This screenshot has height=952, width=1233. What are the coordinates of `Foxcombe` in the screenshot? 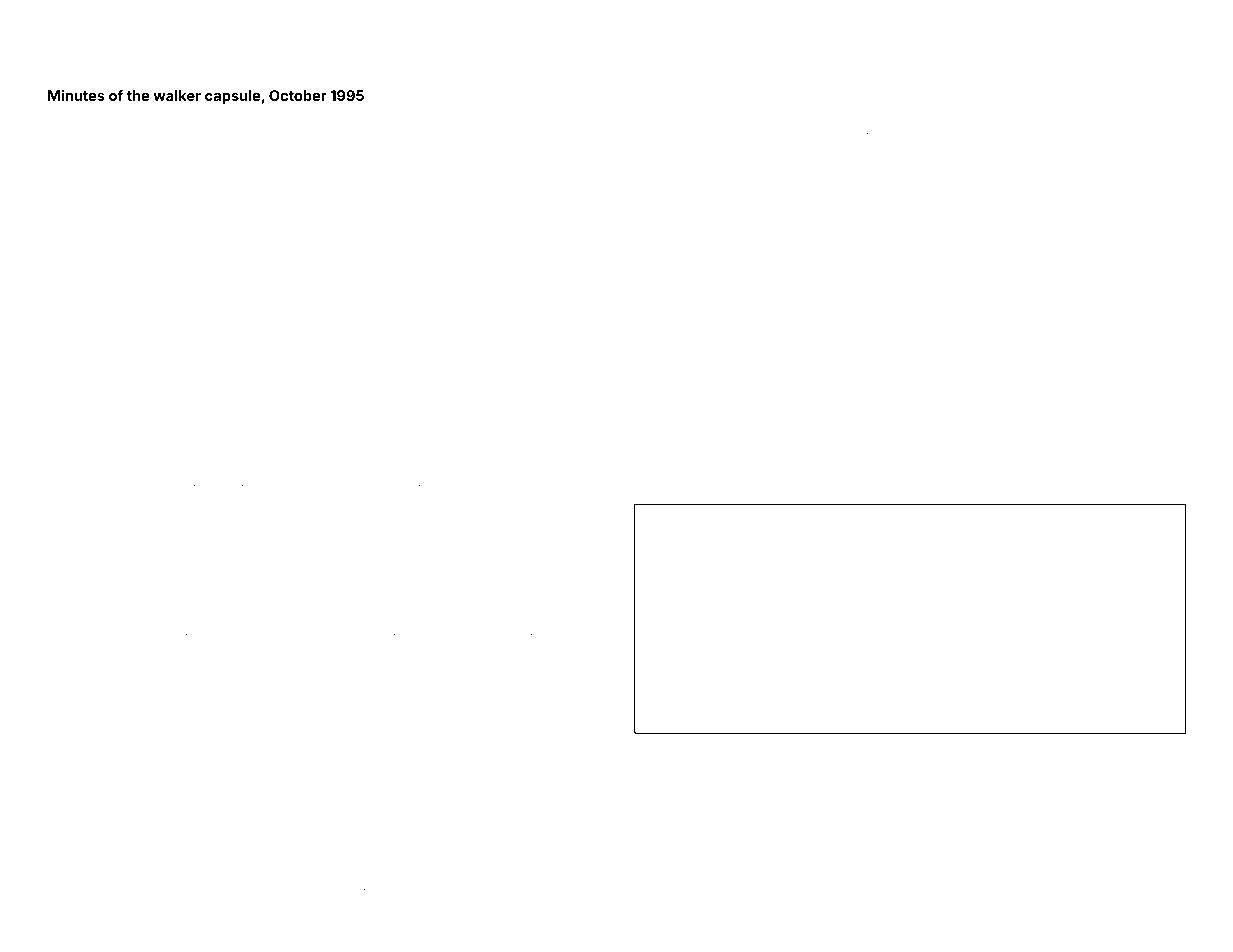 It's located at (470, 607).
